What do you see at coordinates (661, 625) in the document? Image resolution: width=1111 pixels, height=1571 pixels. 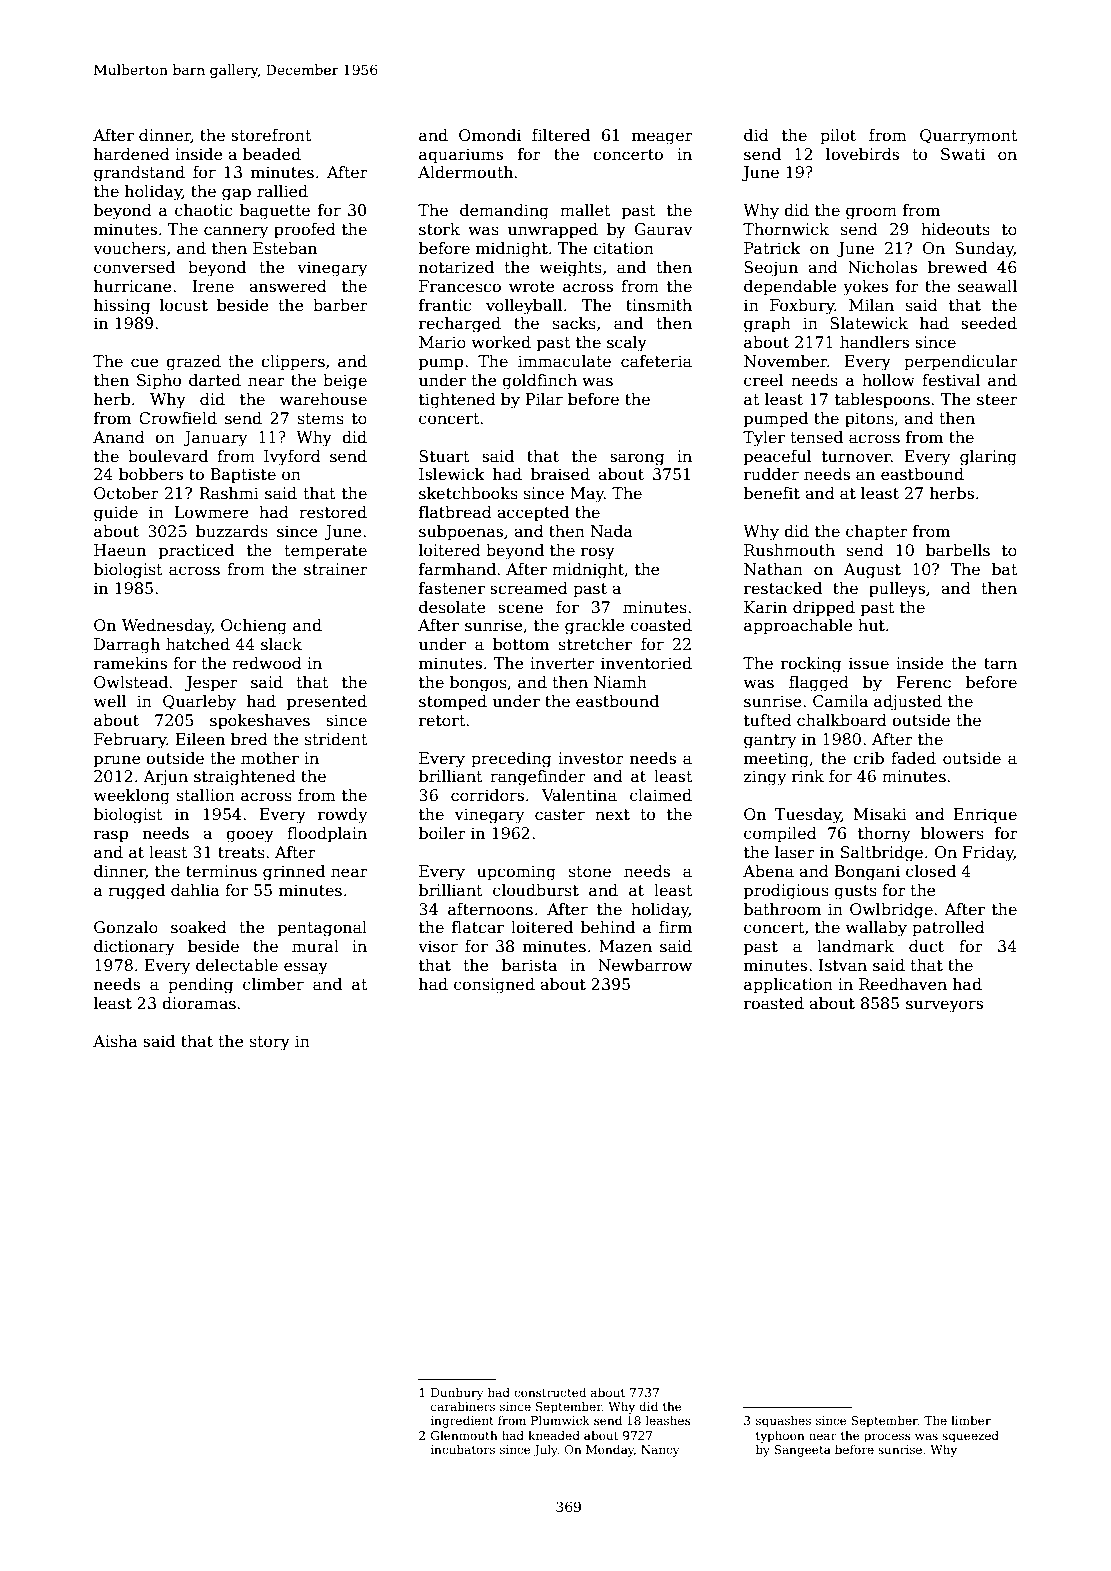 I see `coasted` at bounding box center [661, 625].
